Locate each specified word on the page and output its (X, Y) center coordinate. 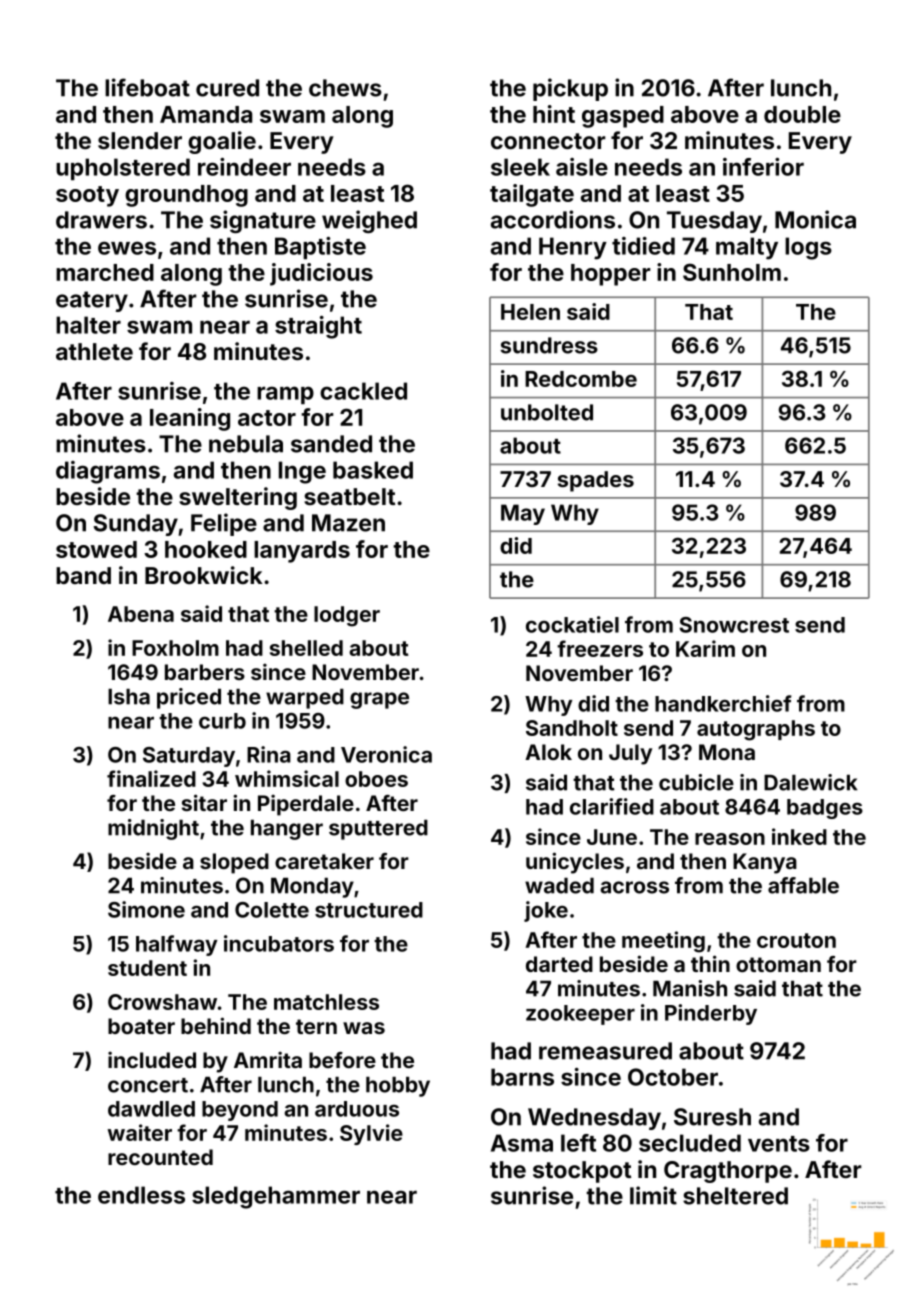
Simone (146, 909)
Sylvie (371, 1134)
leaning (190, 419)
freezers (600, 648)
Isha (129, 697)
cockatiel (572, 624)
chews (345, 88)
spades (596, 481)
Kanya (765, 863)
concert (148, 1085)
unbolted (547, 412)
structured (369, 910)
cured (227, 88)
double (802, 114)
